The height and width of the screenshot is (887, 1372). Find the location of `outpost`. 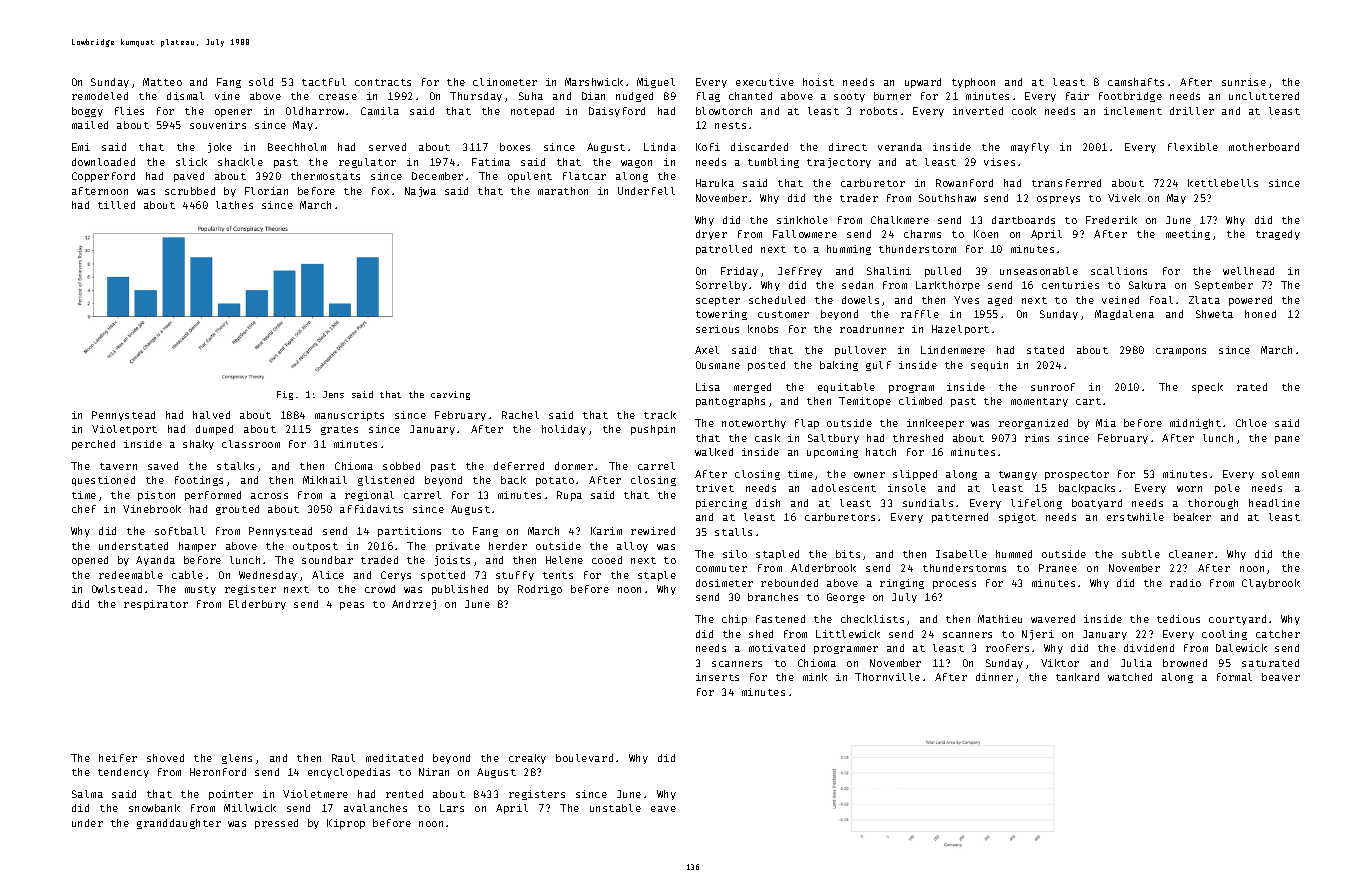

outpost is located at coordinates (315, 547).
